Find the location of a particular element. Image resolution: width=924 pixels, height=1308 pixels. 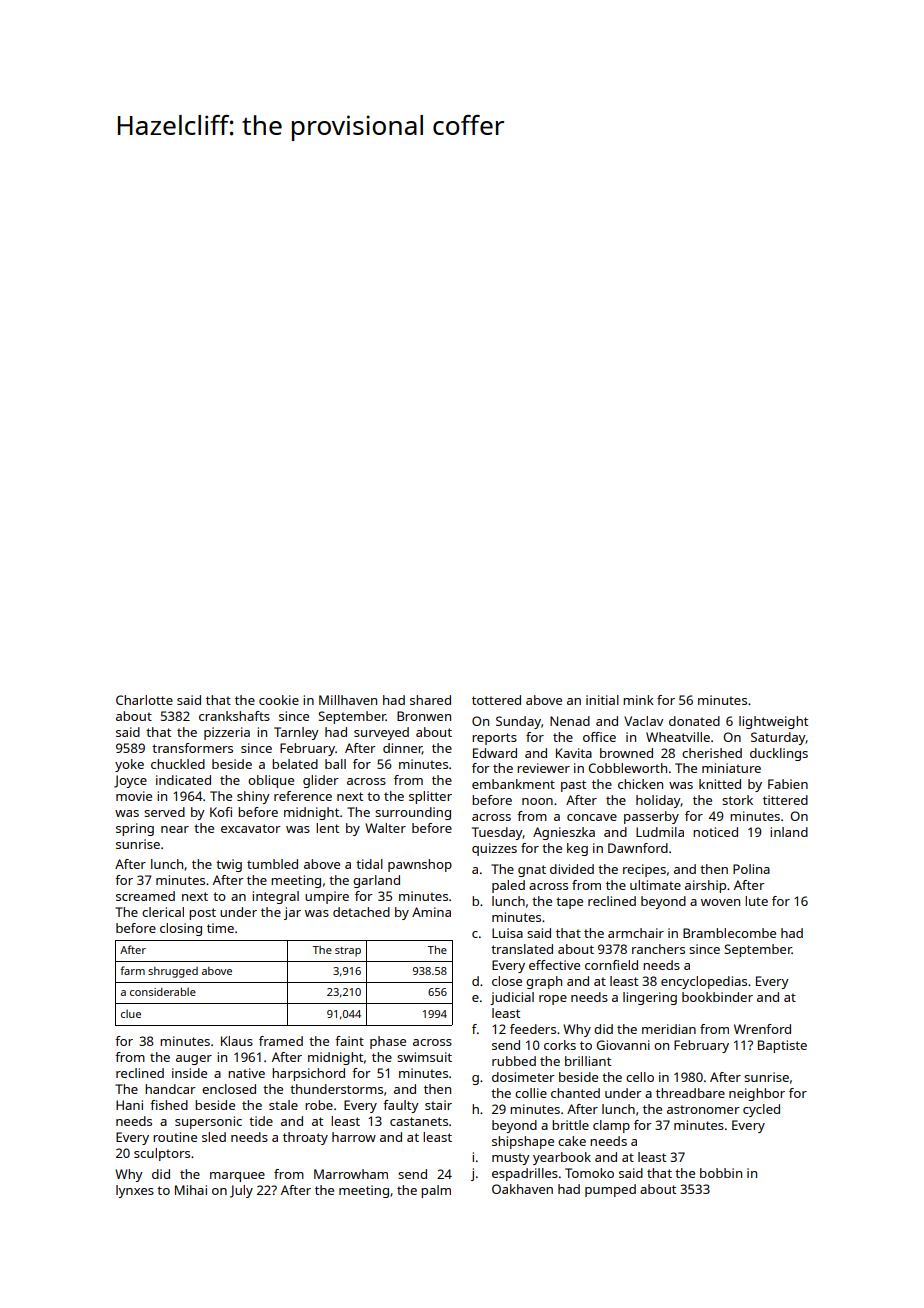

Joyce is located at coordinates (130, 781).
